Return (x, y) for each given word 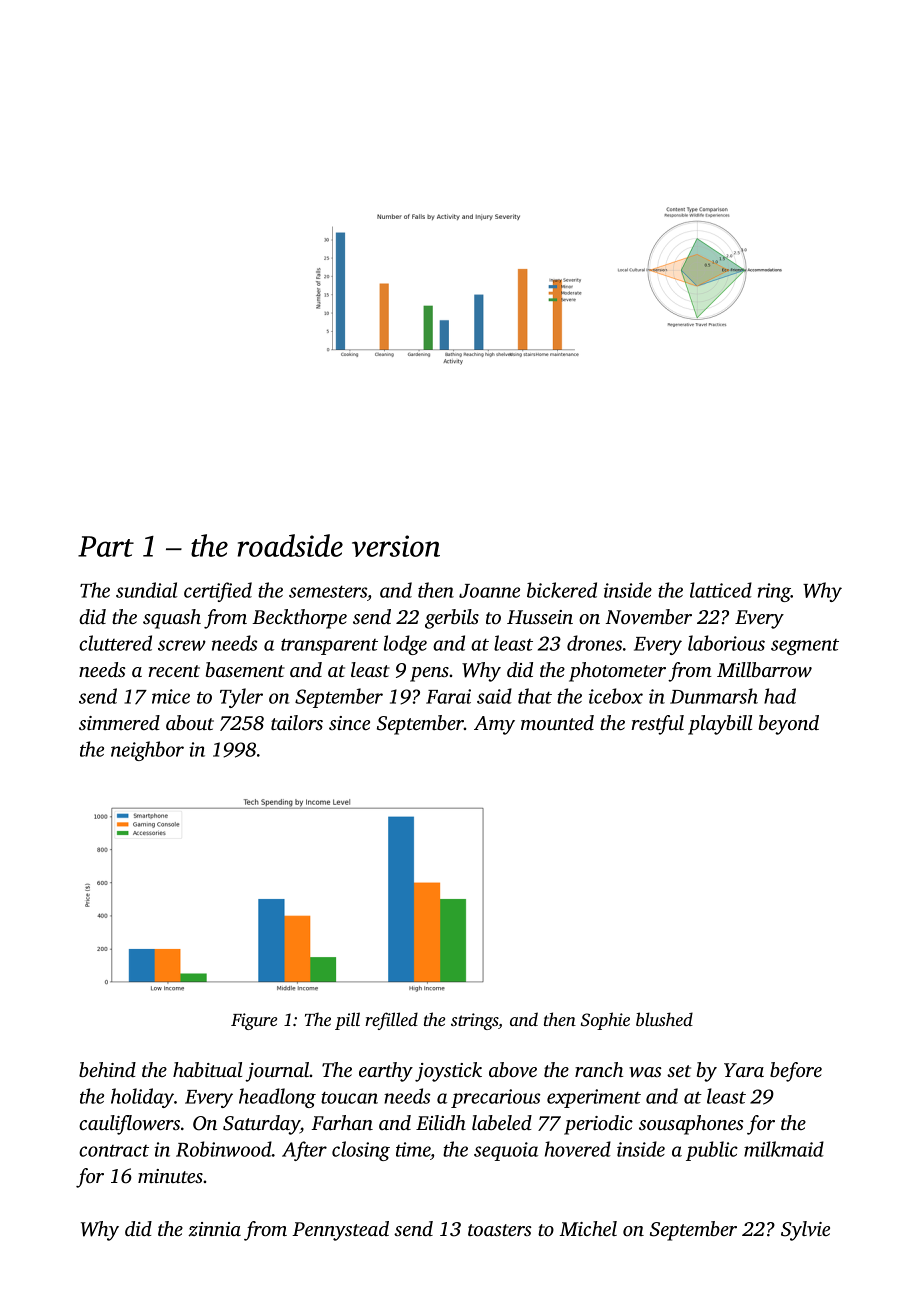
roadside (290, 545)
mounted (557, 722)
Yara (744, 1070)
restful (657, 725)
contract (114, 1151)
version (396, 546)
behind (107, 1069)
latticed (721, 590)
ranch (599, 1069)
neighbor (147, 751)
